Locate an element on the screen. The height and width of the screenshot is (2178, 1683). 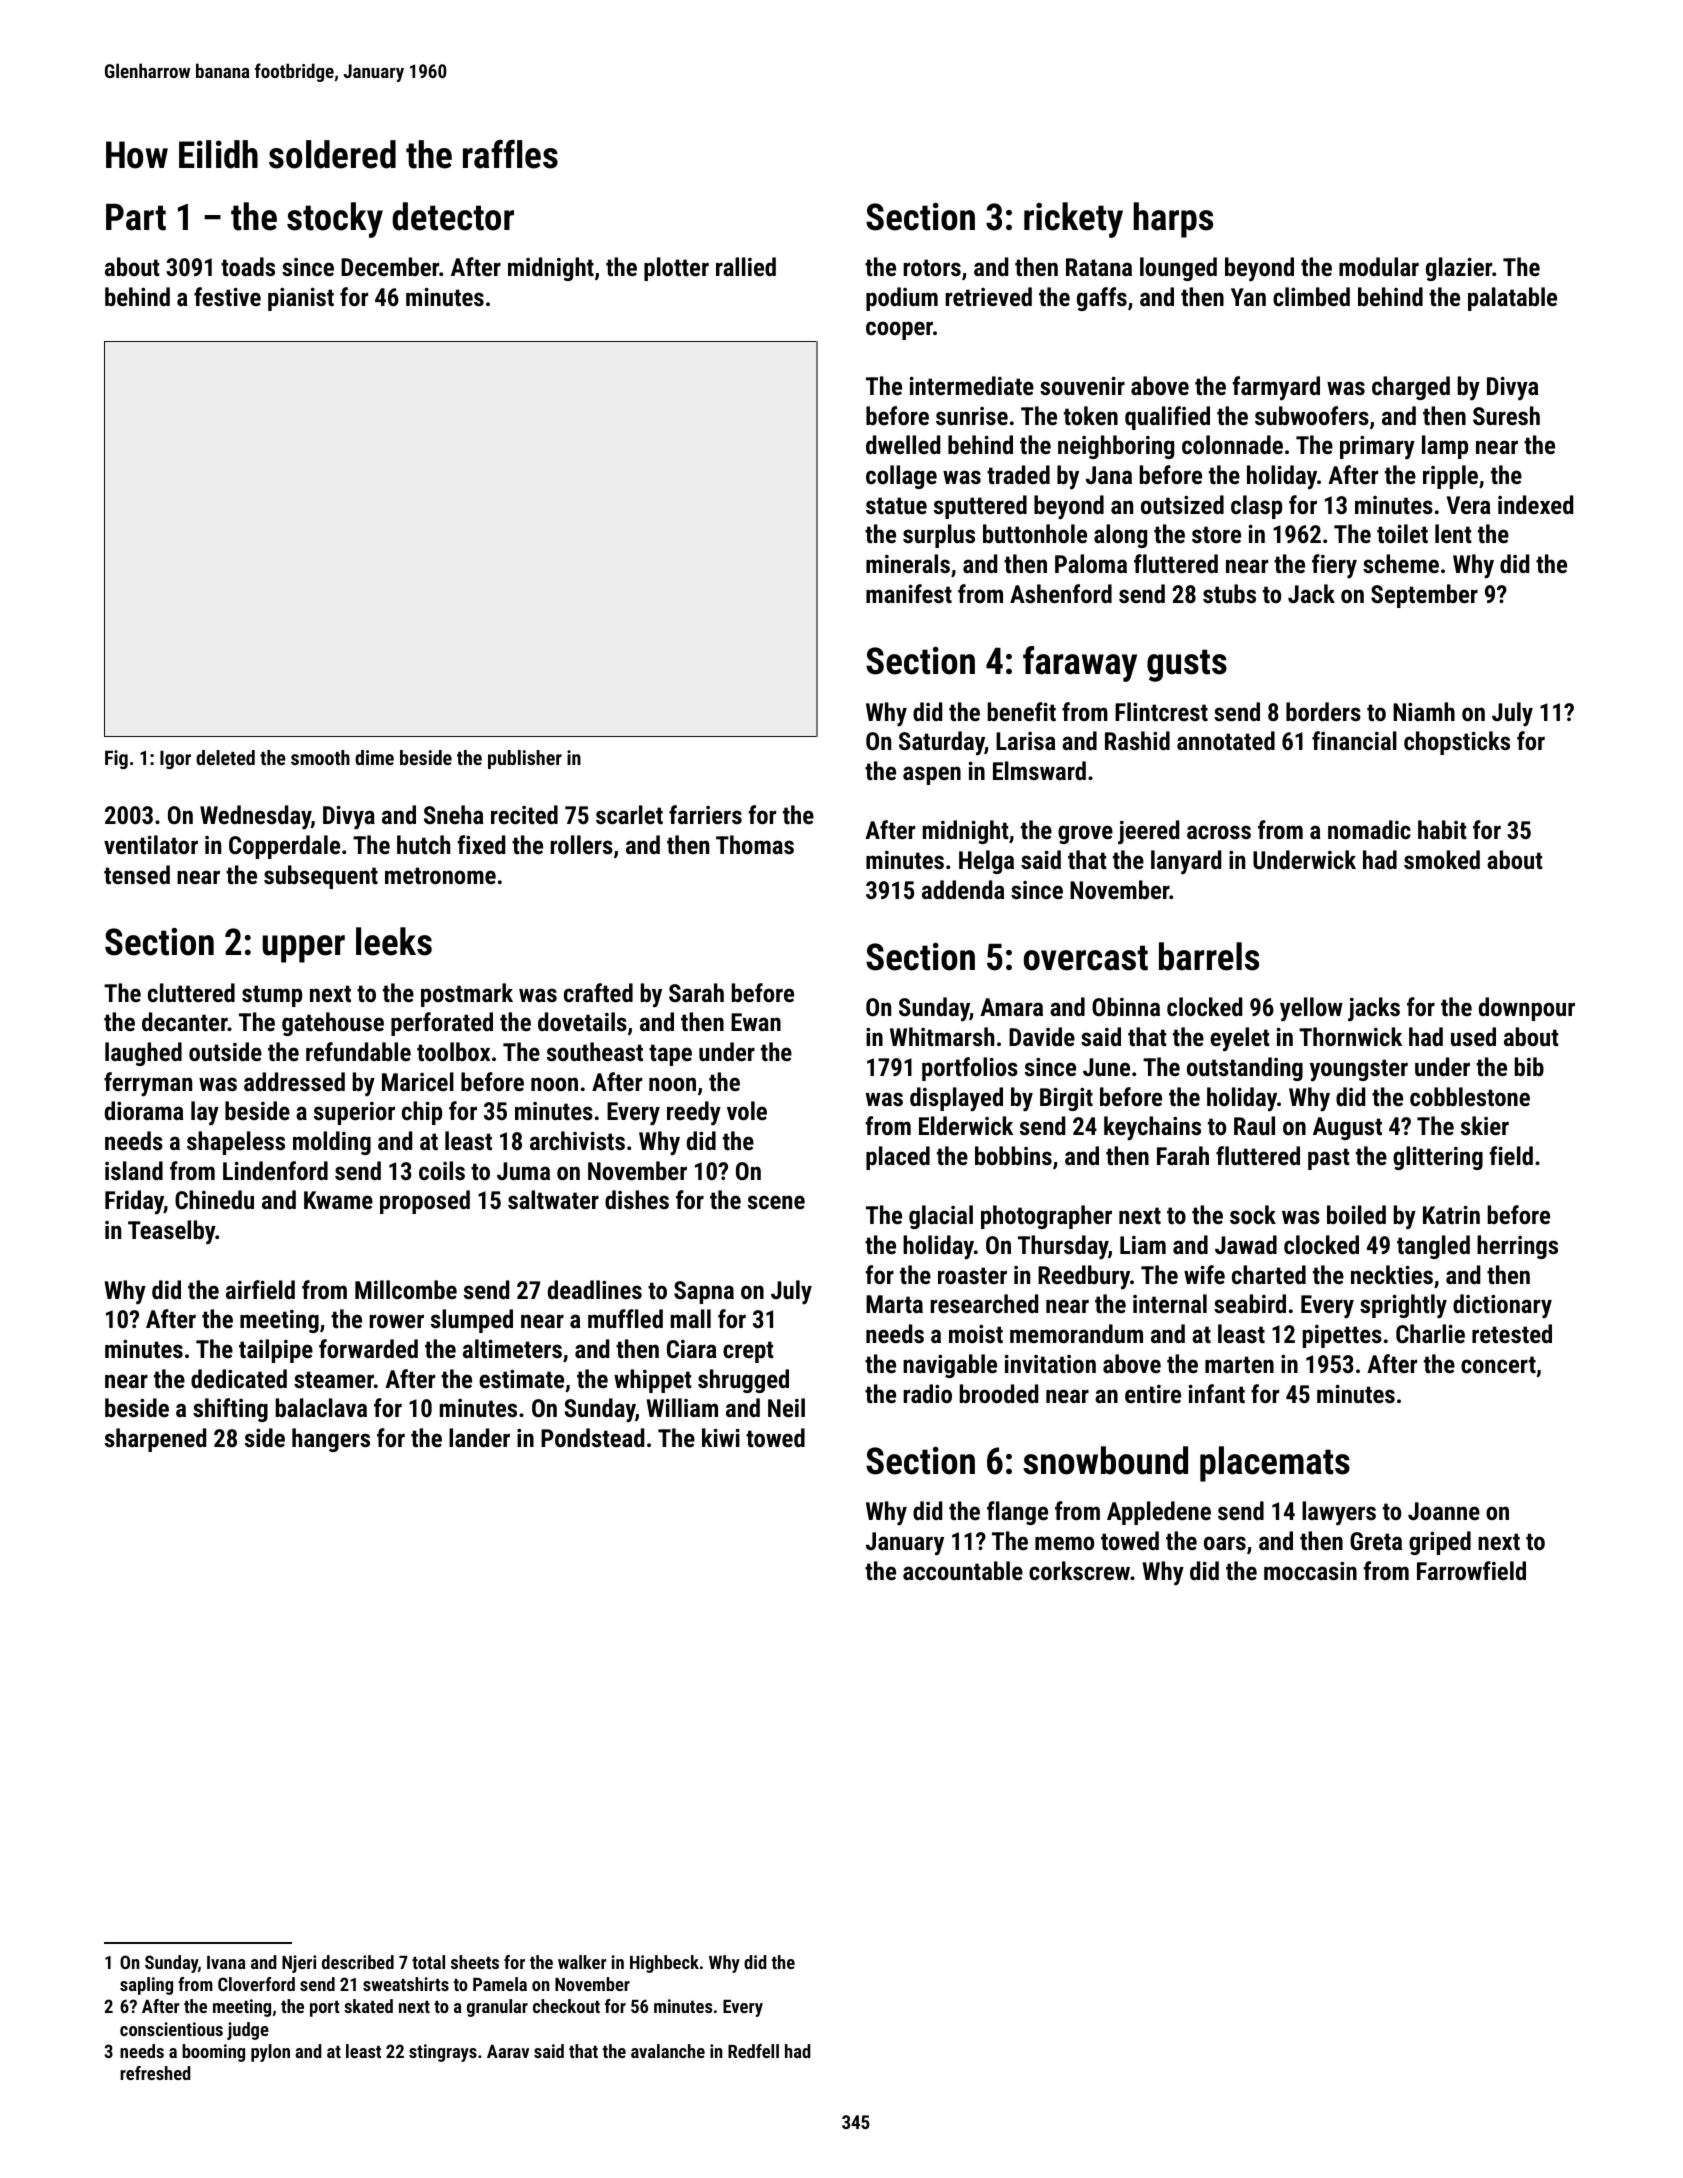
Marta is located at coordinates (894, 1304).
